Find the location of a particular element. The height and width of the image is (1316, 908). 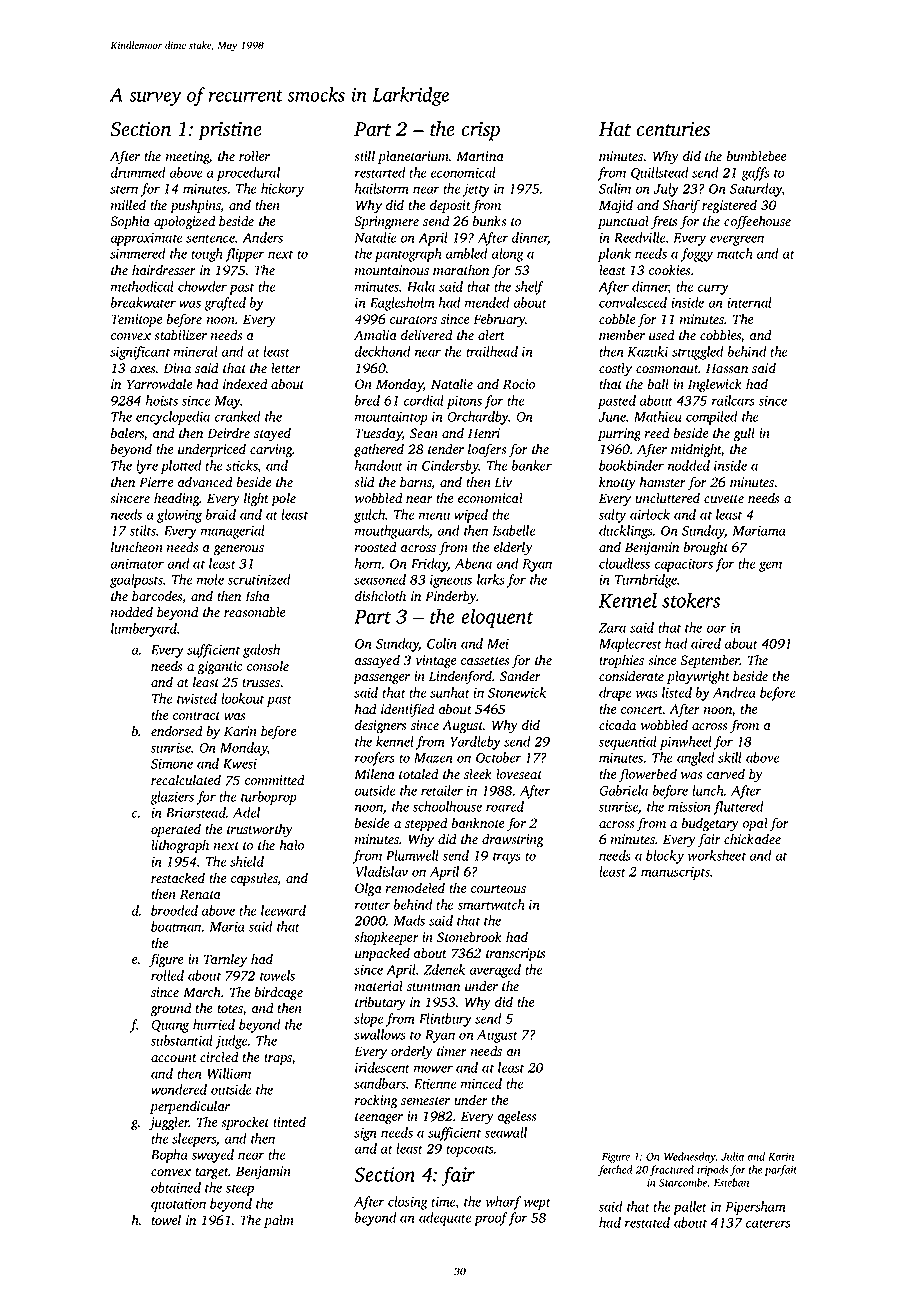

roared is located at coordinates (505, 806).
